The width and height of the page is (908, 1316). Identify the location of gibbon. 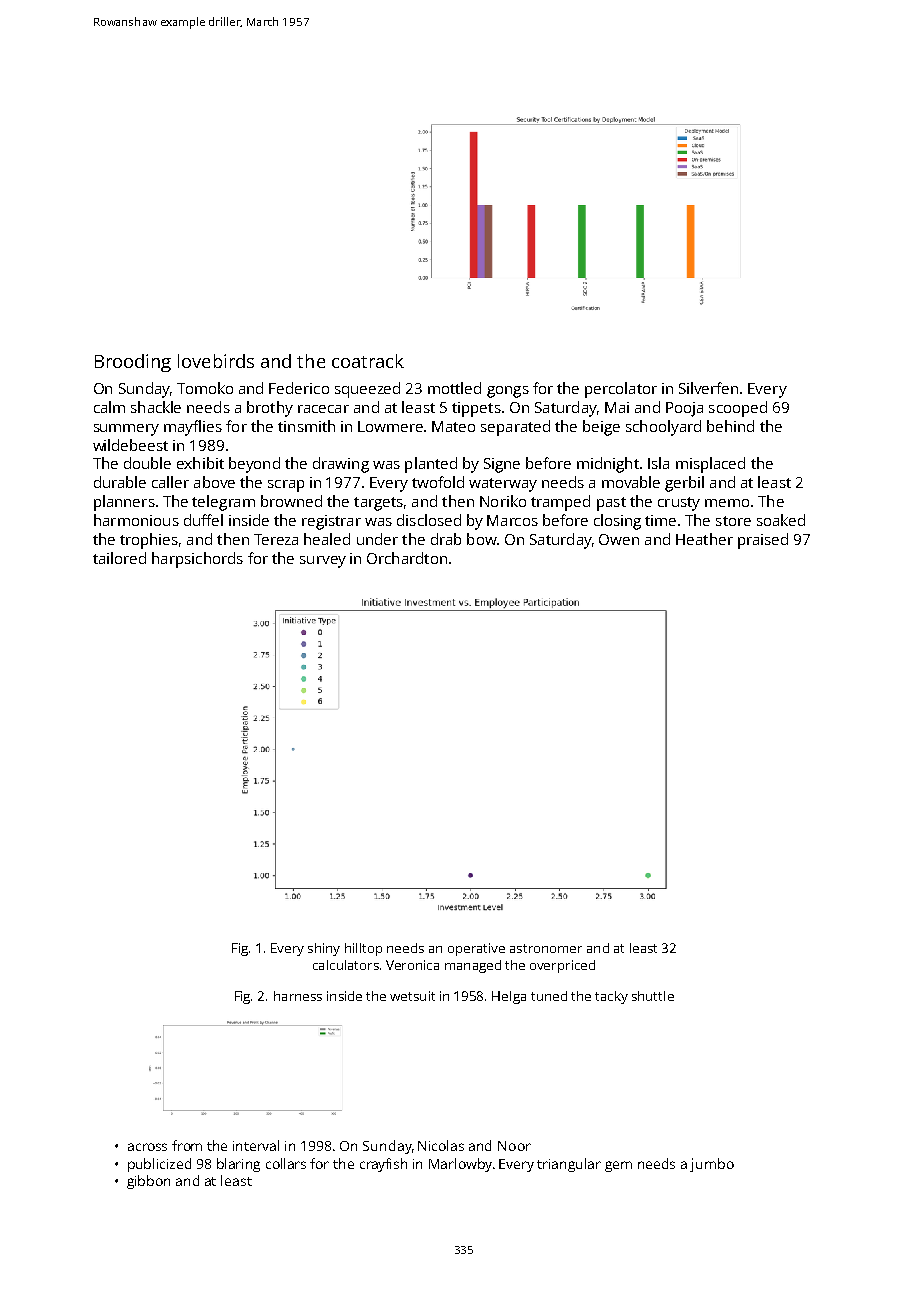
(148, 1182).
